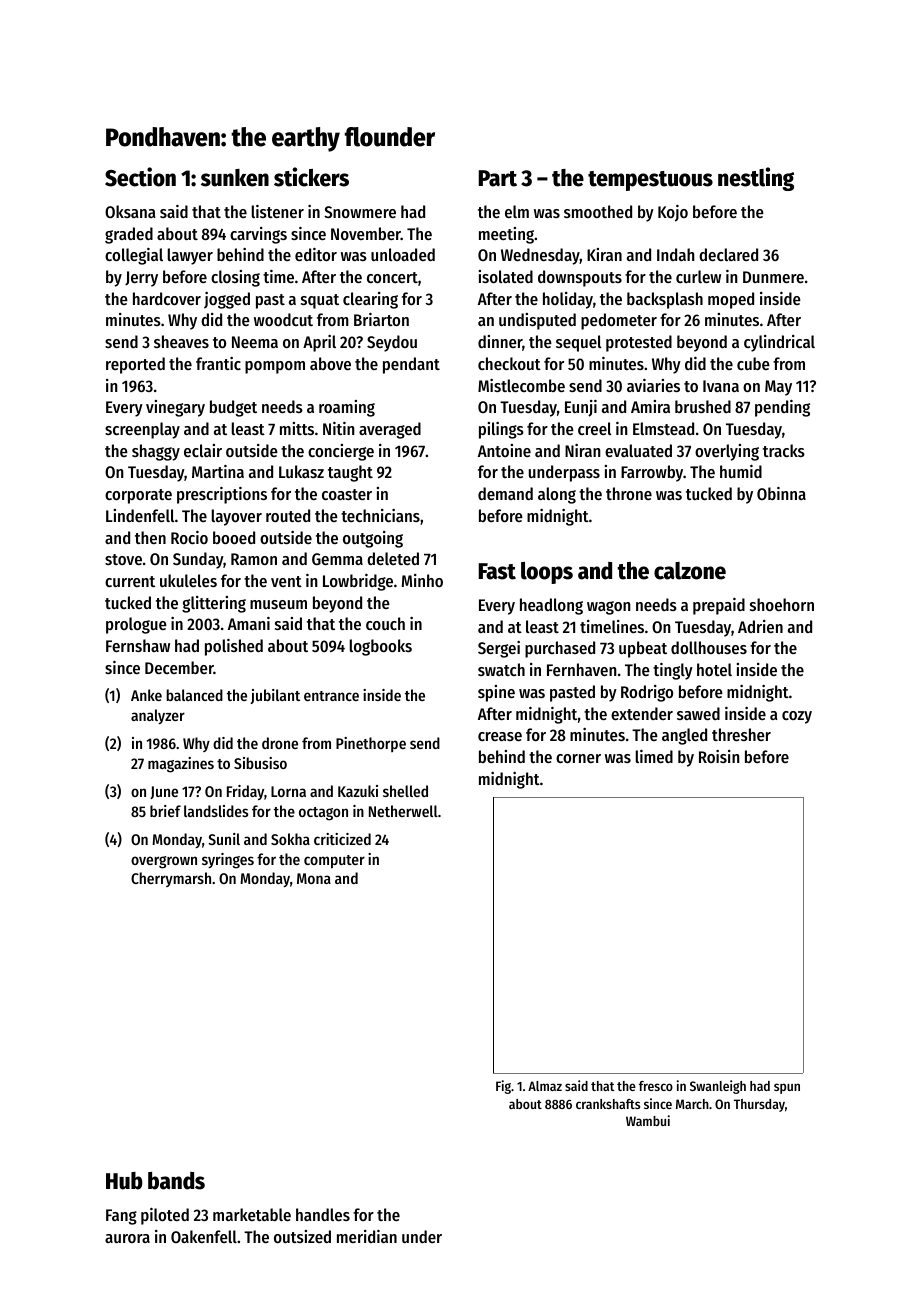 Image resolution: width=924 pixels, height=1308 pixels. What do you see at coordinates (496, 693) in the document?
I see `spine` at bounding box center [496, 693].
